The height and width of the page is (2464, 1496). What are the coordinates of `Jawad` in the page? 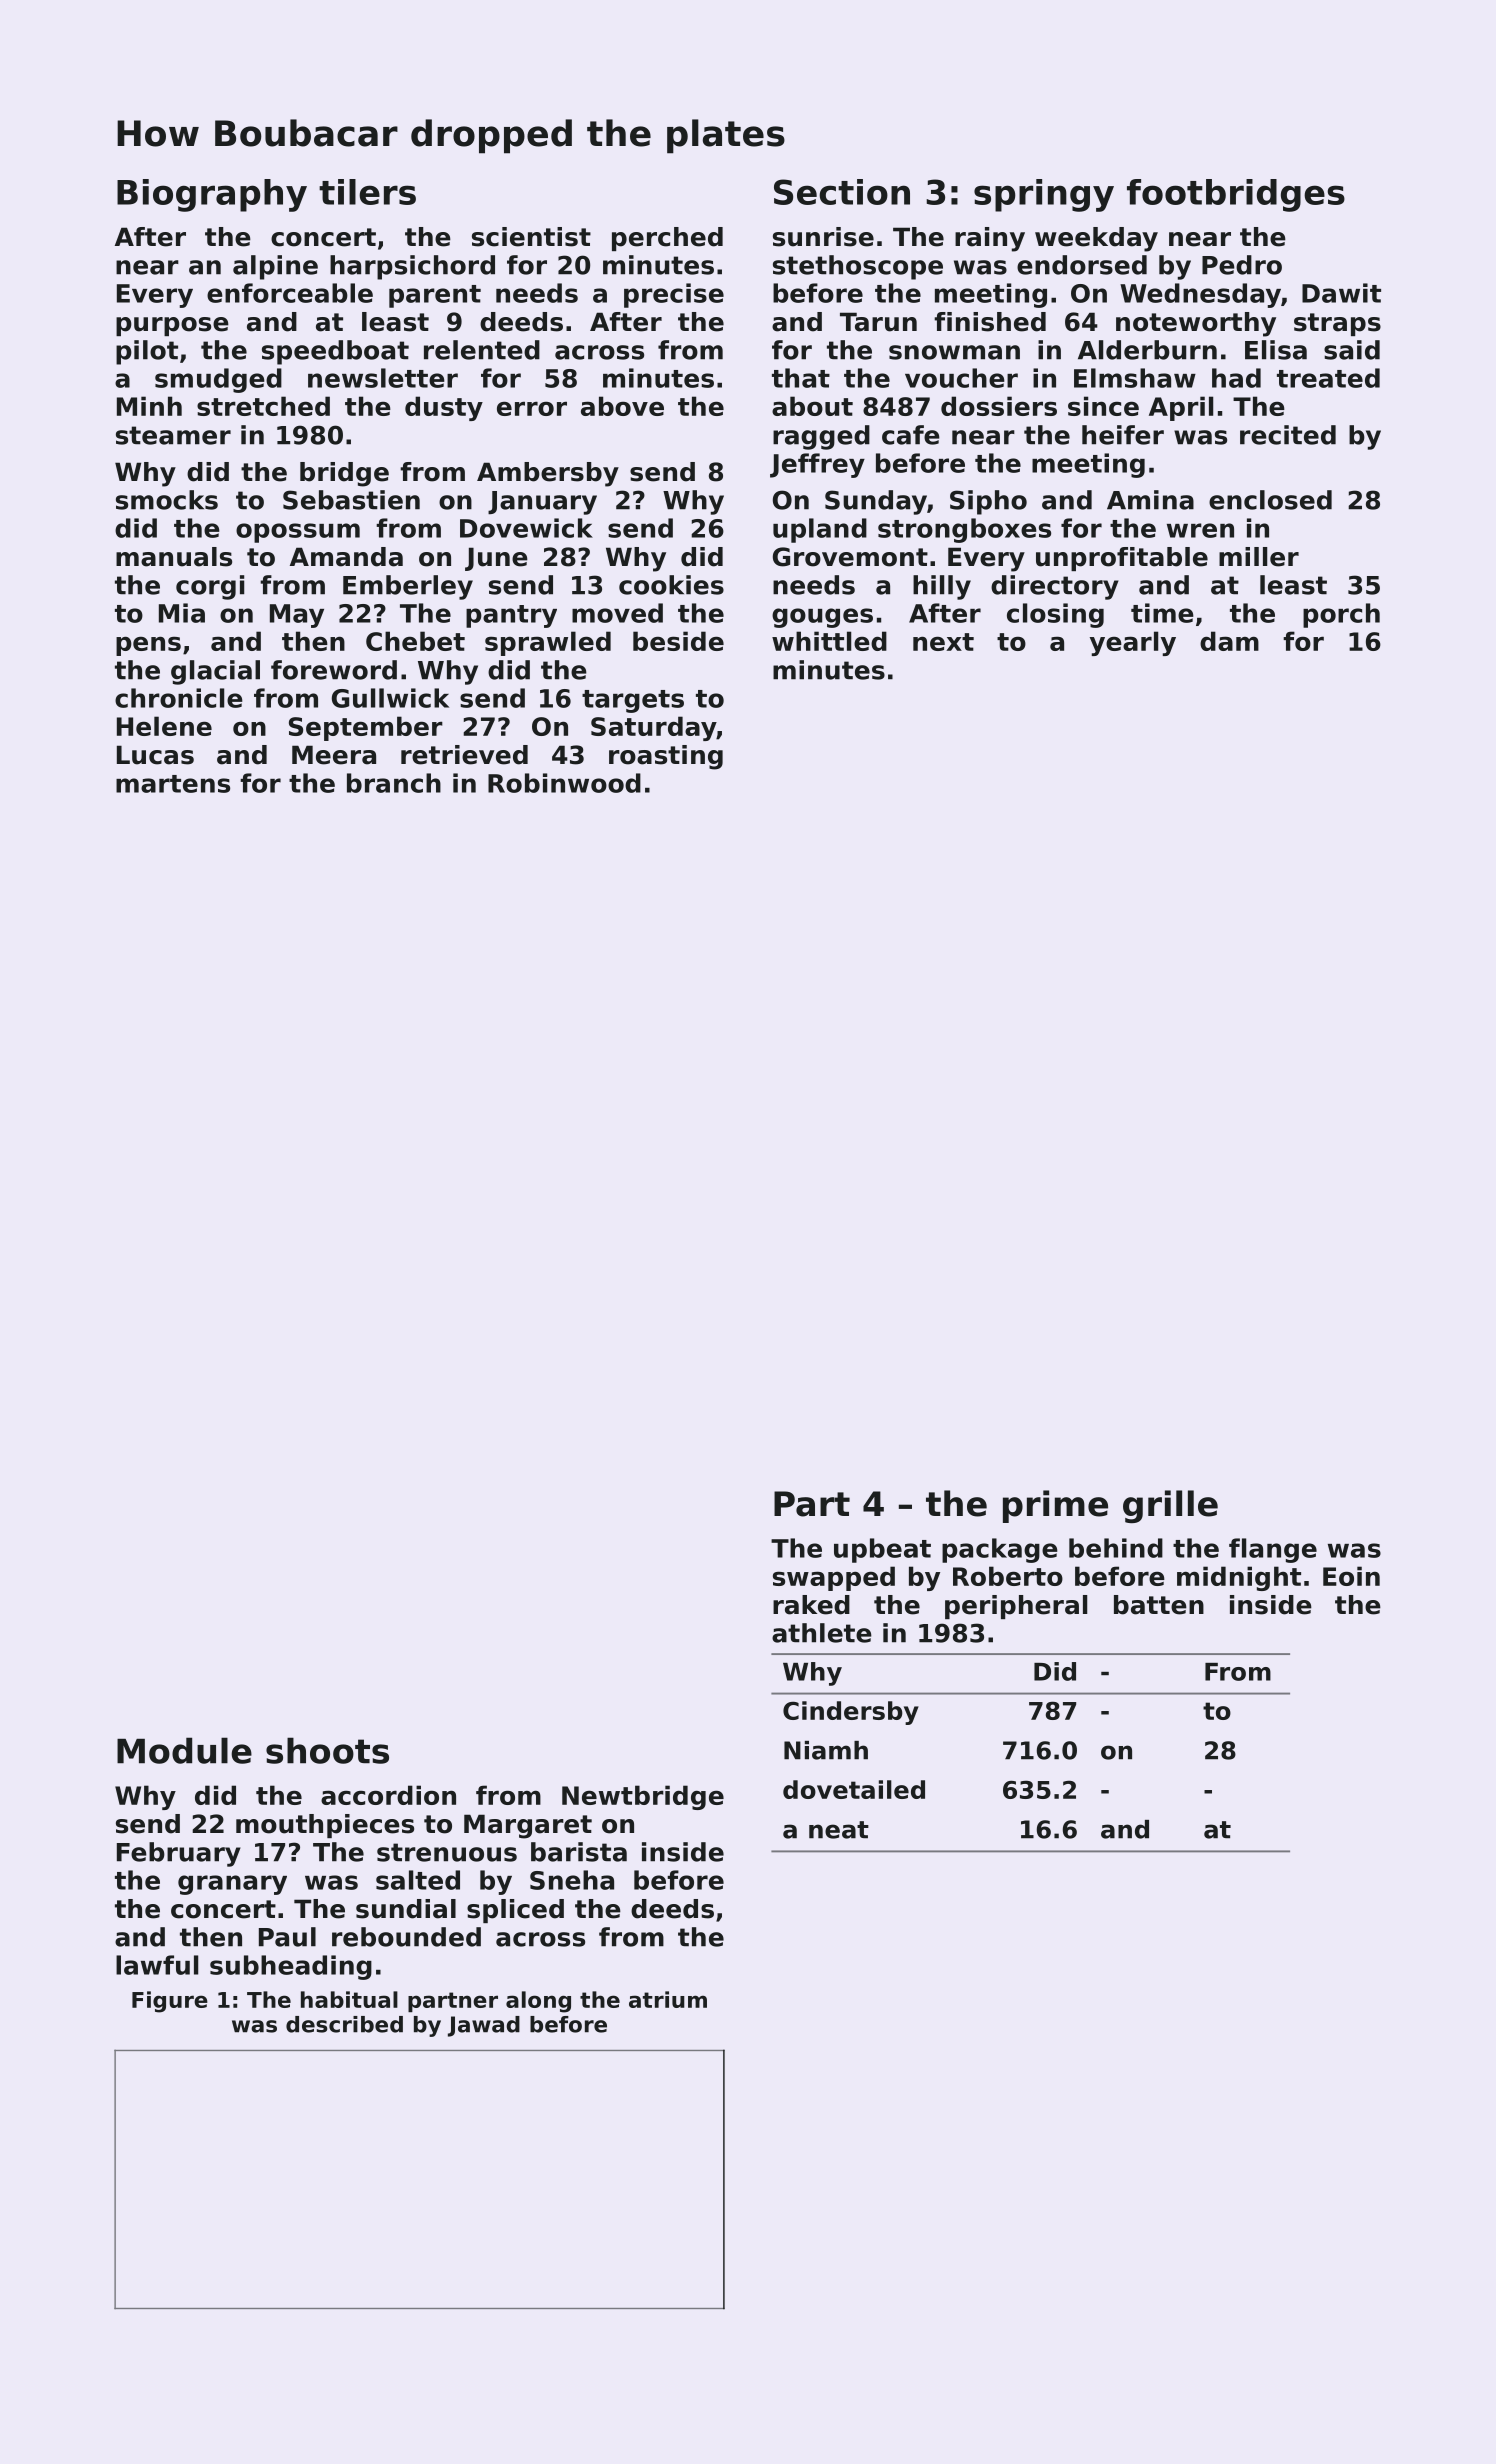 It's located at (484, 2026).
